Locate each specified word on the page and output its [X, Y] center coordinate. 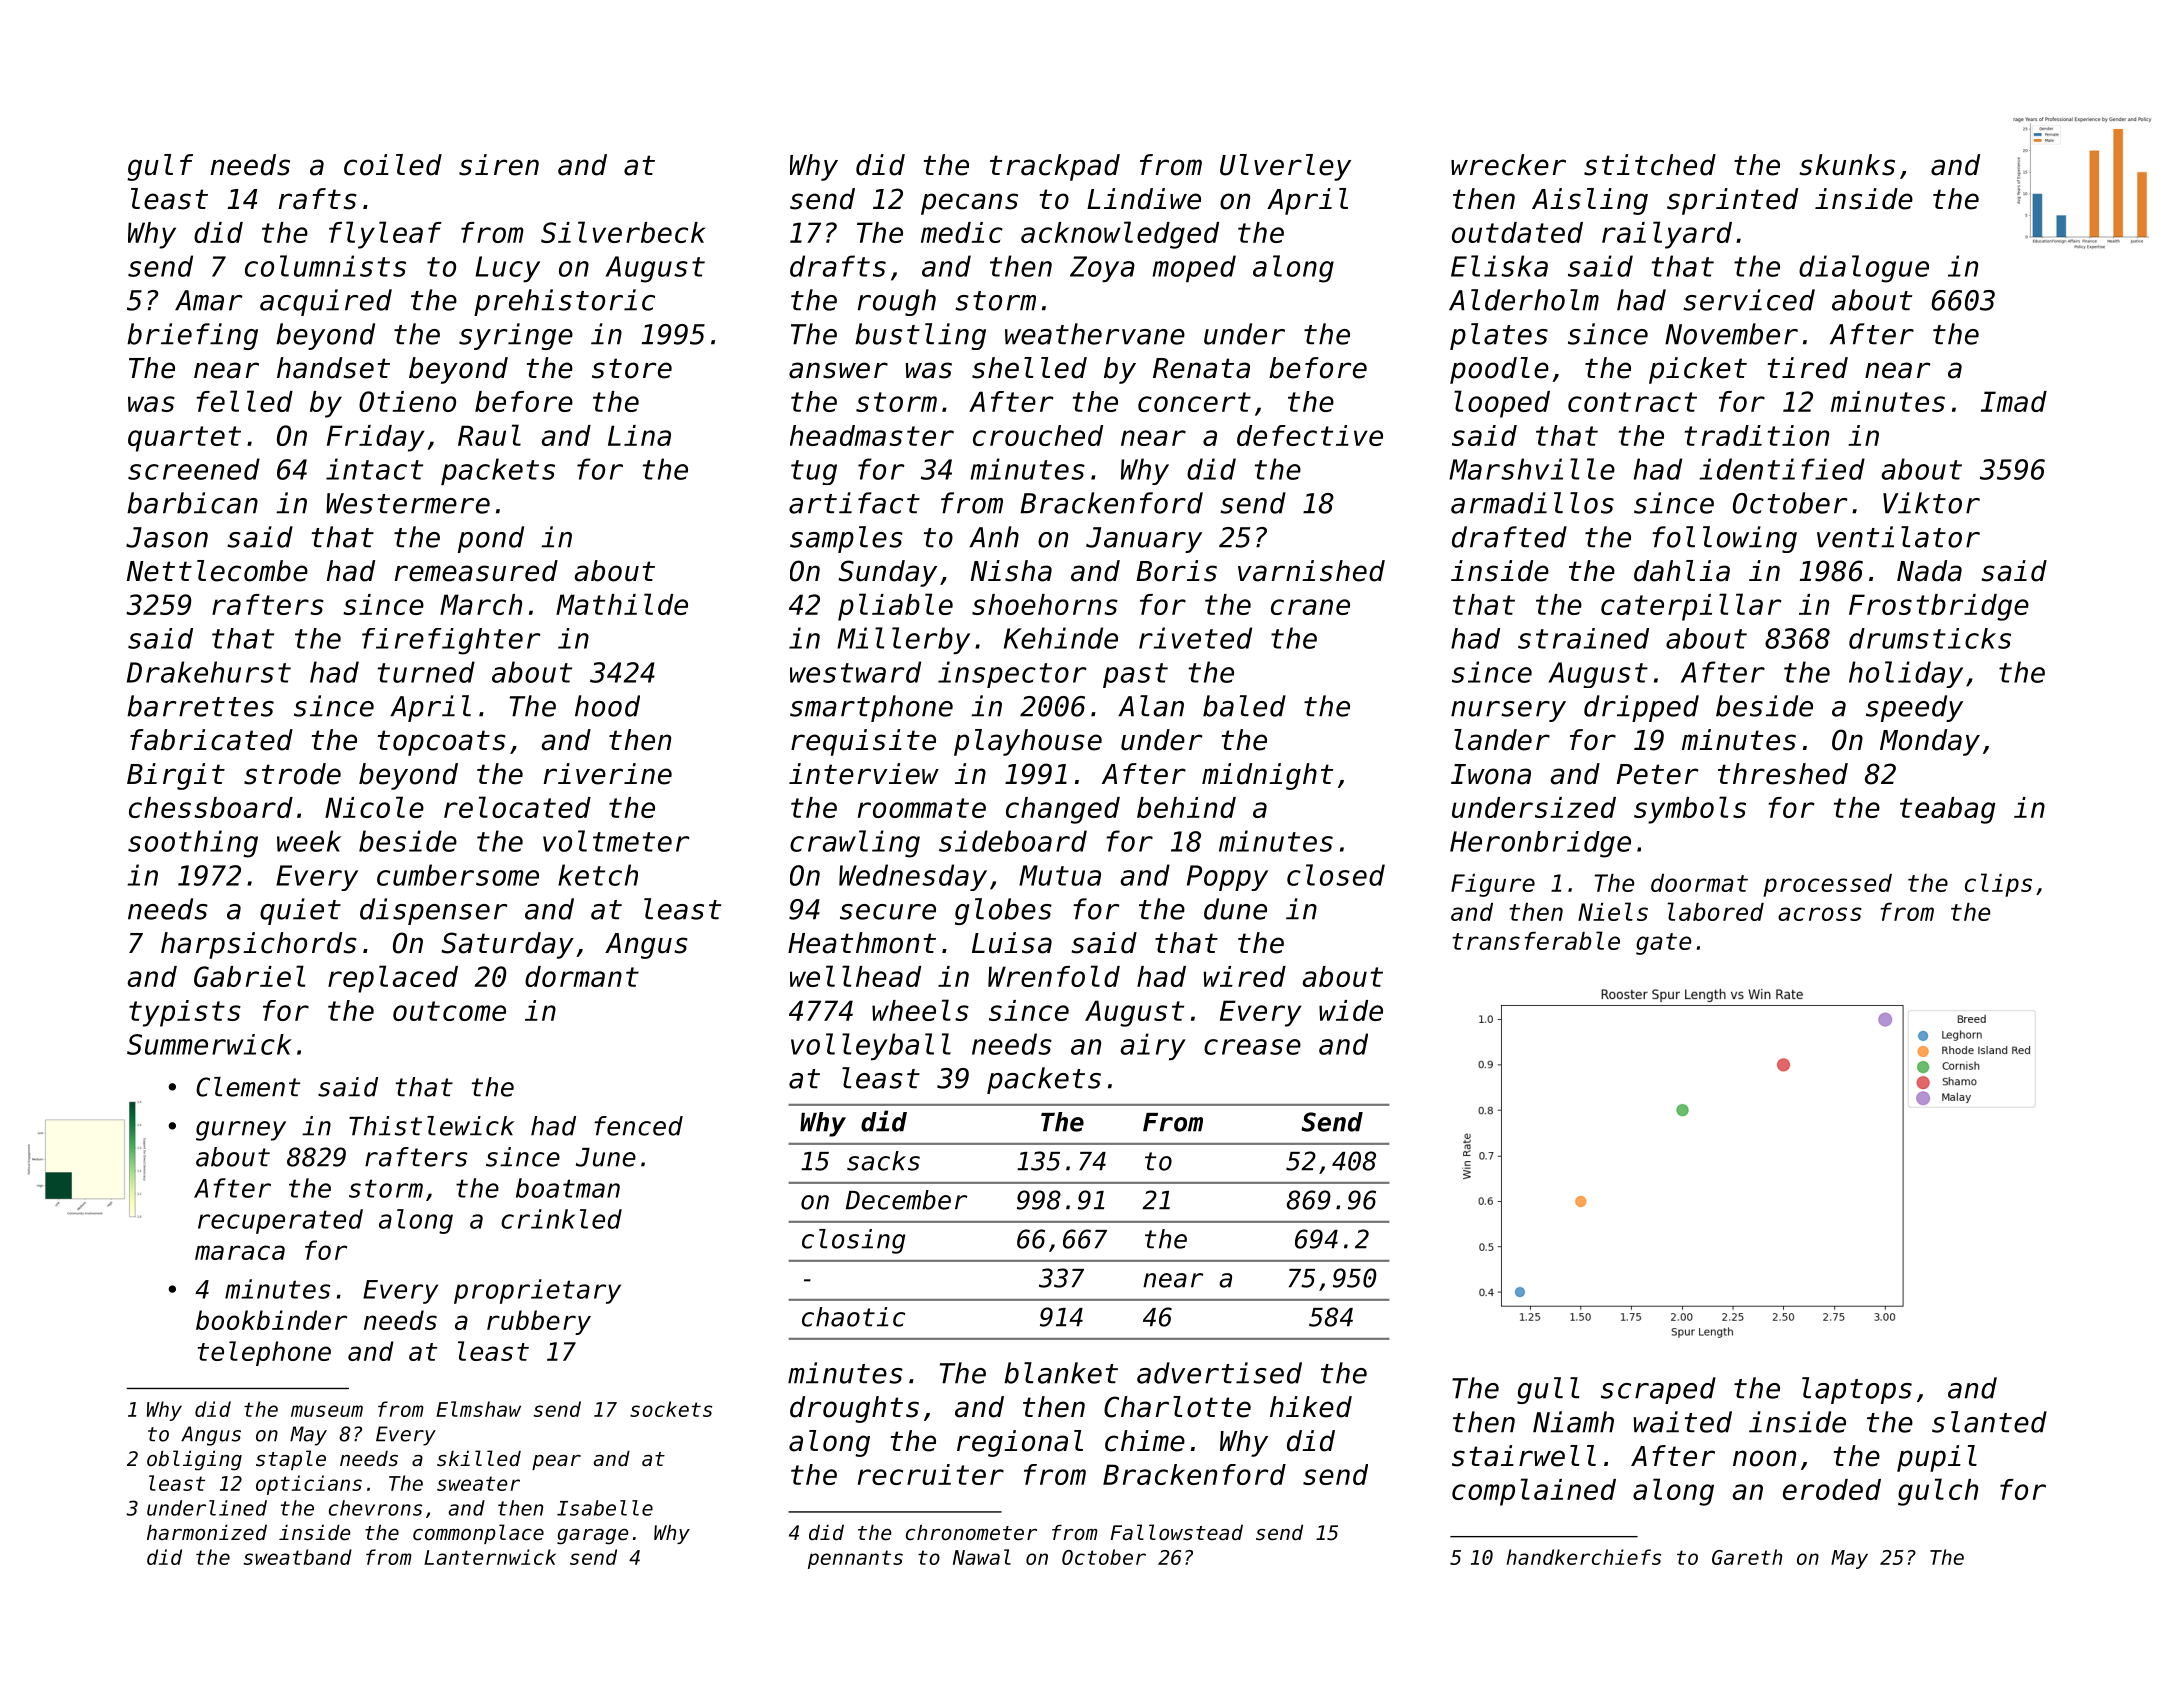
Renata [1201, 368]
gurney [241, 1131]
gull [1548, 1390]
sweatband [298, 1557]
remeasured [476, 571]
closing [853, 1241]
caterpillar [1691, 607]
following [1724, 539]
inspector [1012, 674]
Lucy [507, 269]
